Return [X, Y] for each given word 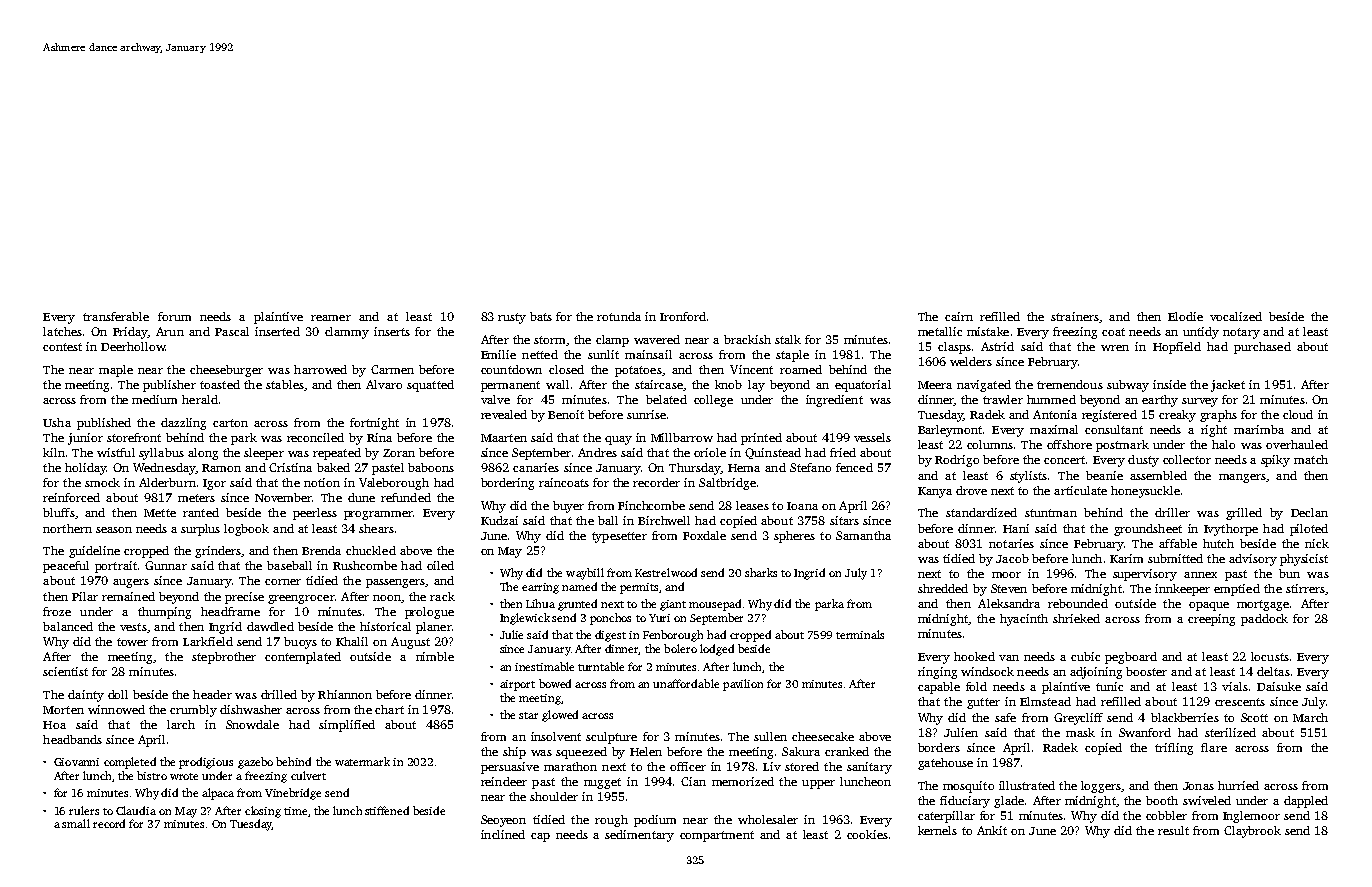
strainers [1075, 316]
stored [802, 766]
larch [181, 724]
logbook [246, 530]
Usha [57, 422]
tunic [1109, 686]
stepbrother [224, 658]
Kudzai [499, 520]
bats [541, 316]
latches [62, 331]
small [76, 823]
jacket [1228, 386]
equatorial [863, 386]
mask [1080, 732]
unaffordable [686, 683]
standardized [981, 512]
